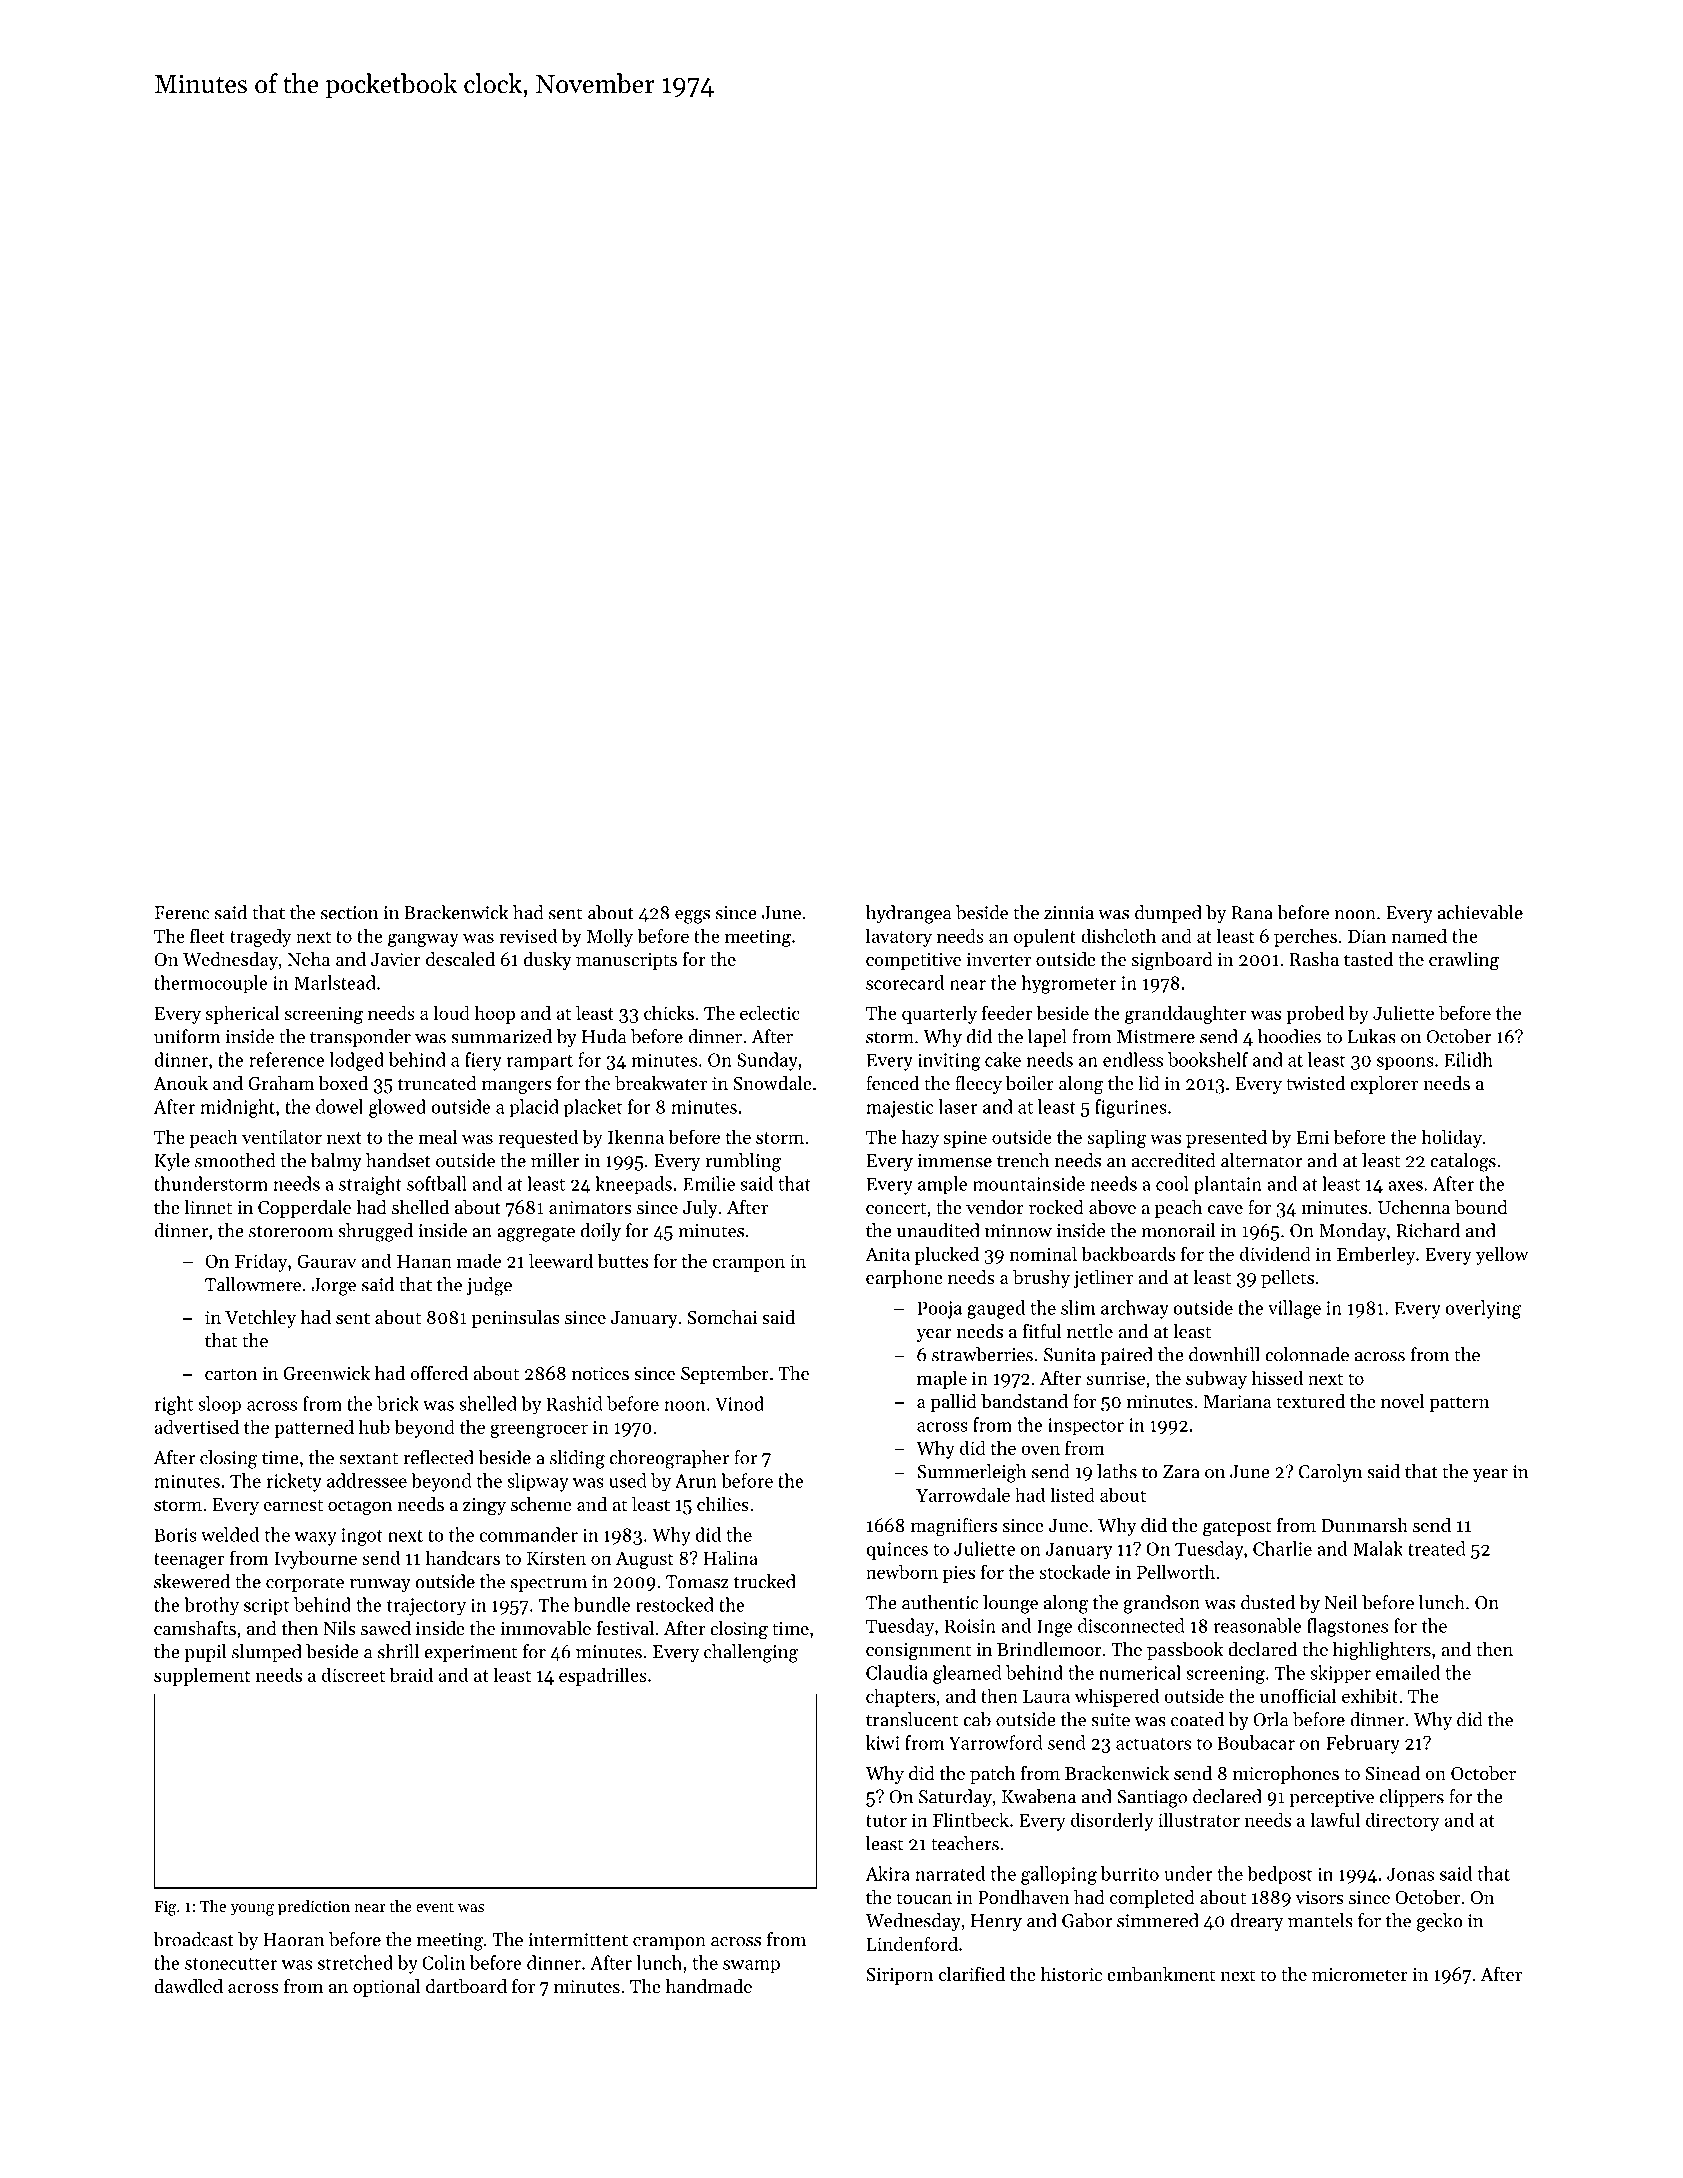 The image size is (1683, 2178). What do you see at coordinates (196, 1426) in the image?
I see `advertised` at bounding box center [196, 1426].
